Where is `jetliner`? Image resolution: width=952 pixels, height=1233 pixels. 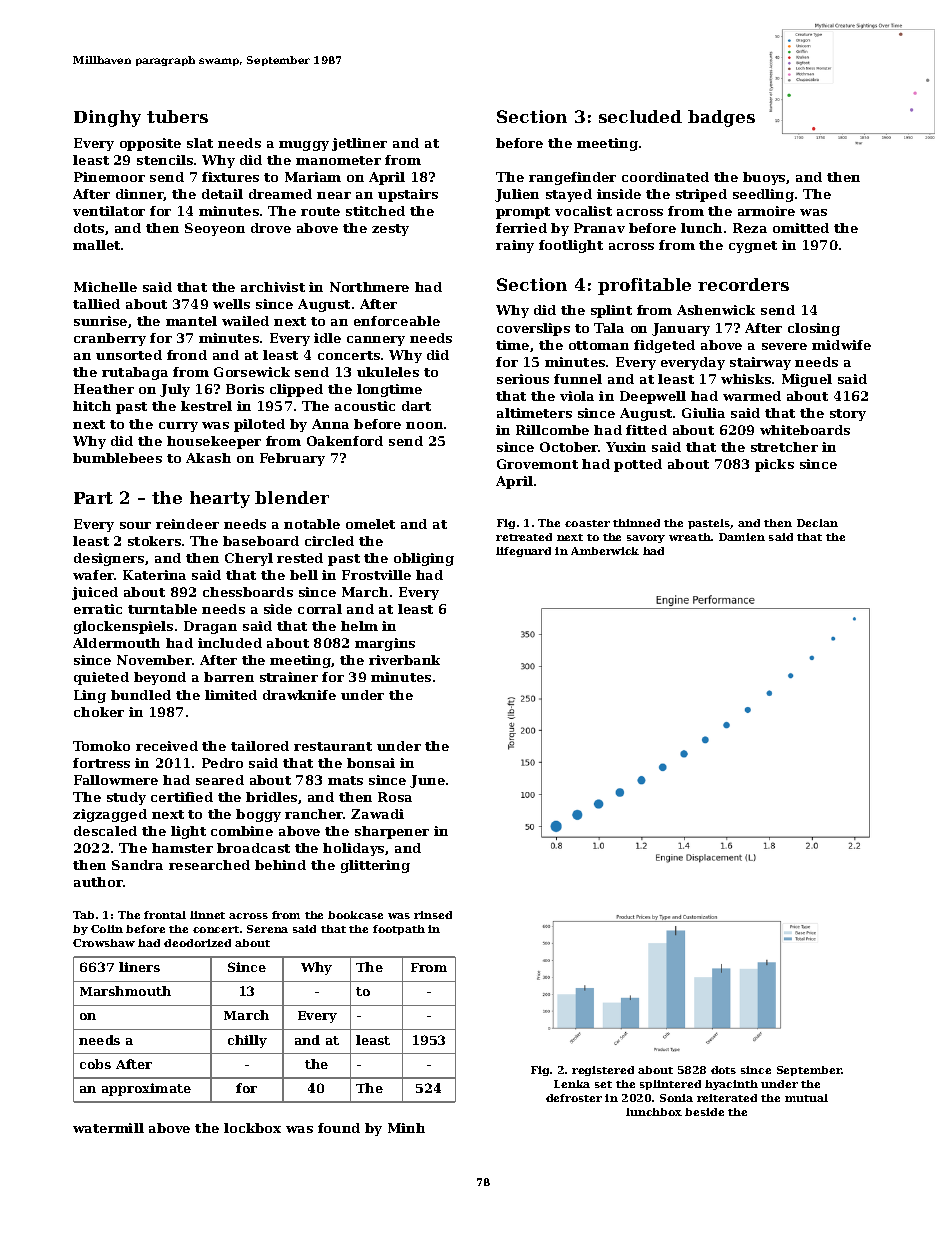
jetliner is located at coordinates (359, 144).
